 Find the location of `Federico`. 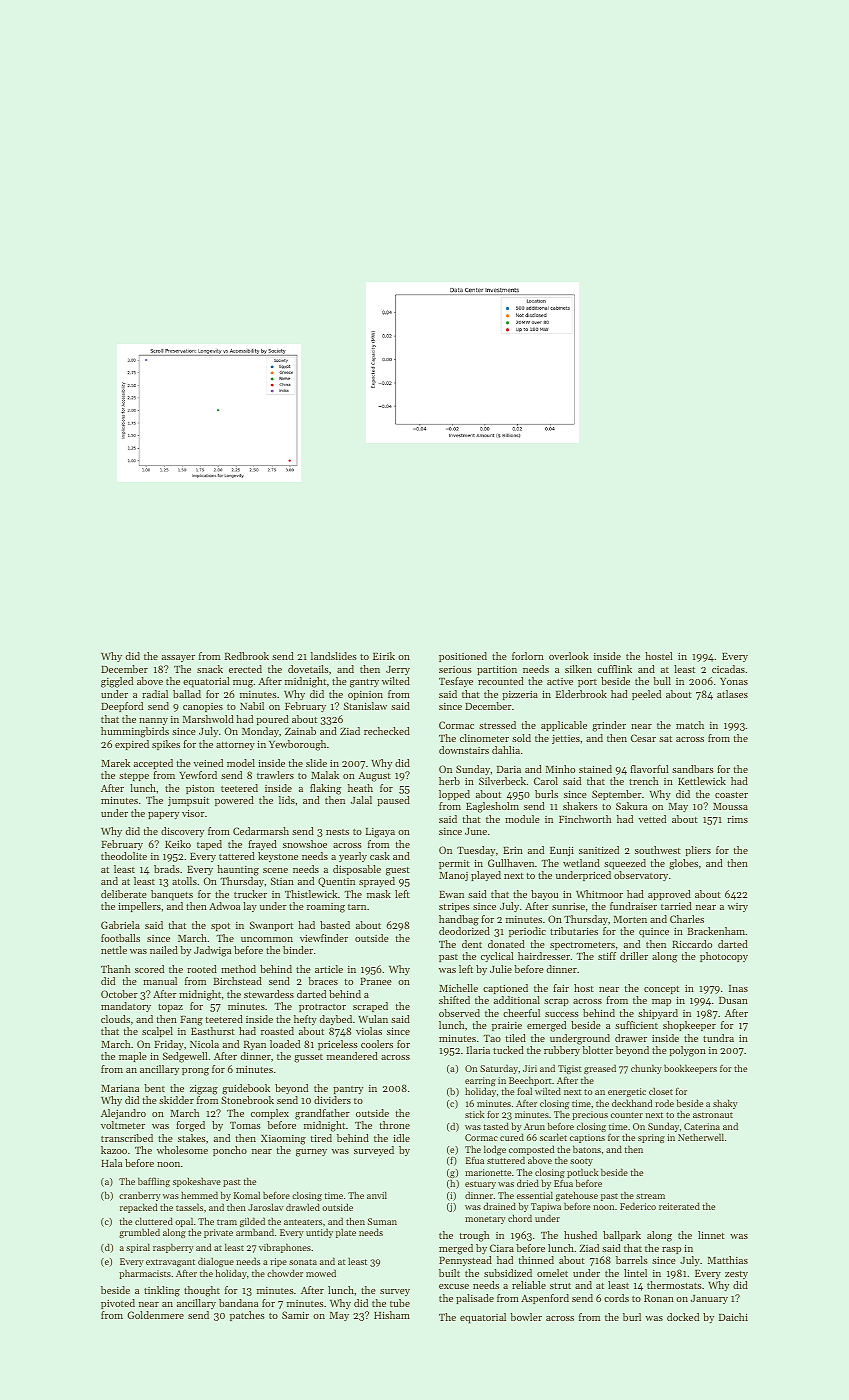

Federico is located at coordinates (638, 1206).
